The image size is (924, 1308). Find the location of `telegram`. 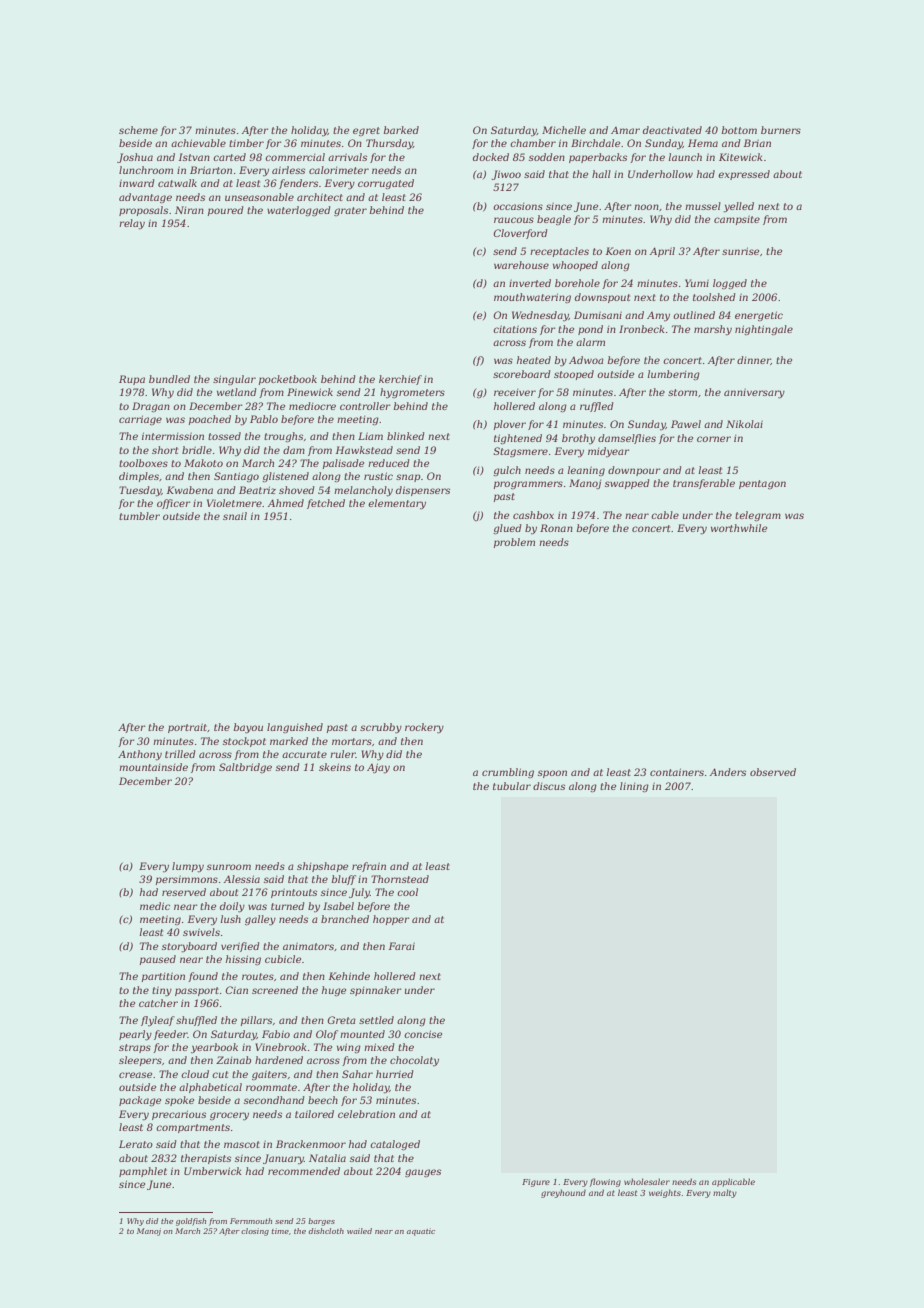

telegram is located at coordinates (758, 516).
